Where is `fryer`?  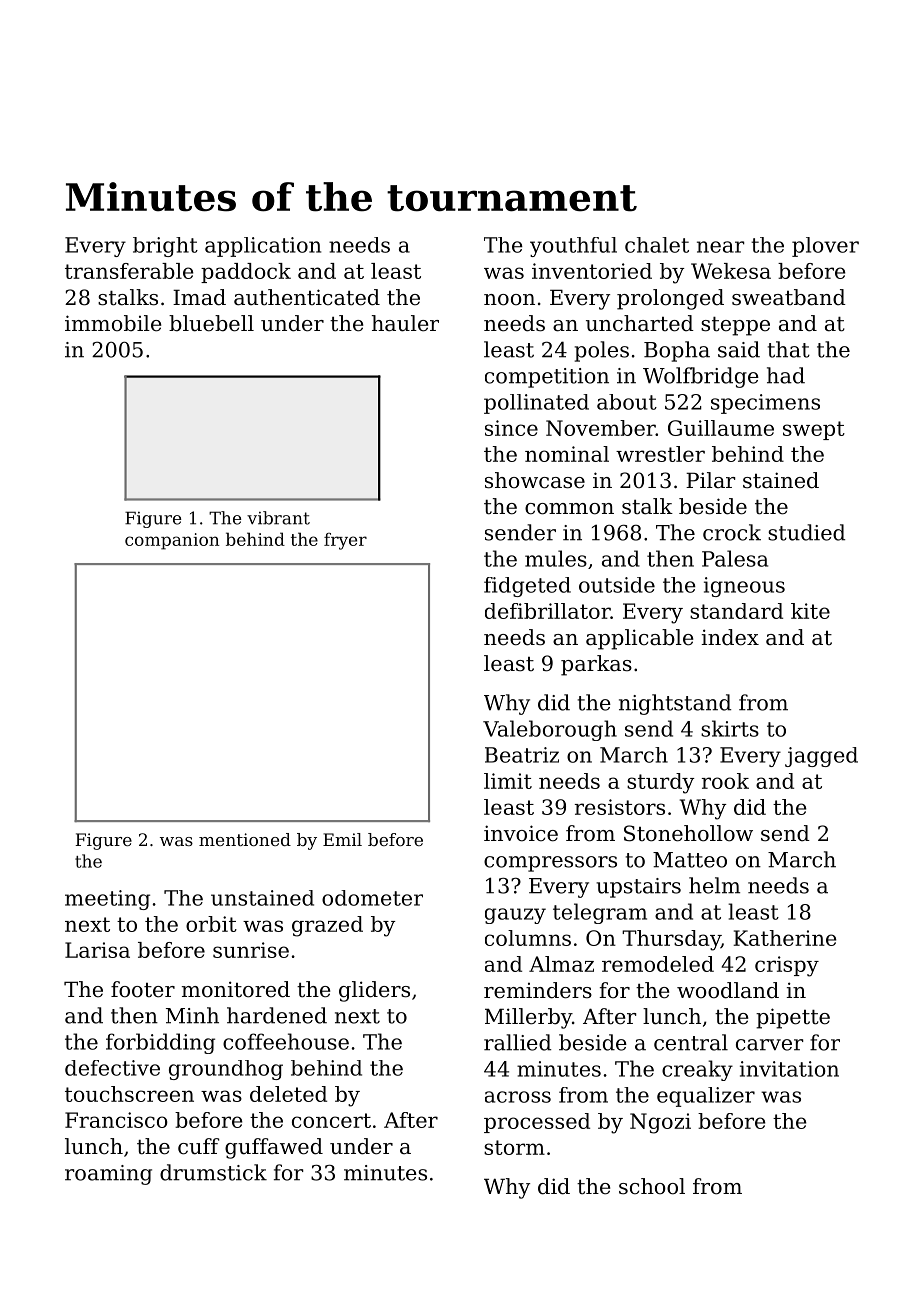
fryer is located at coordinates (345, 541).
